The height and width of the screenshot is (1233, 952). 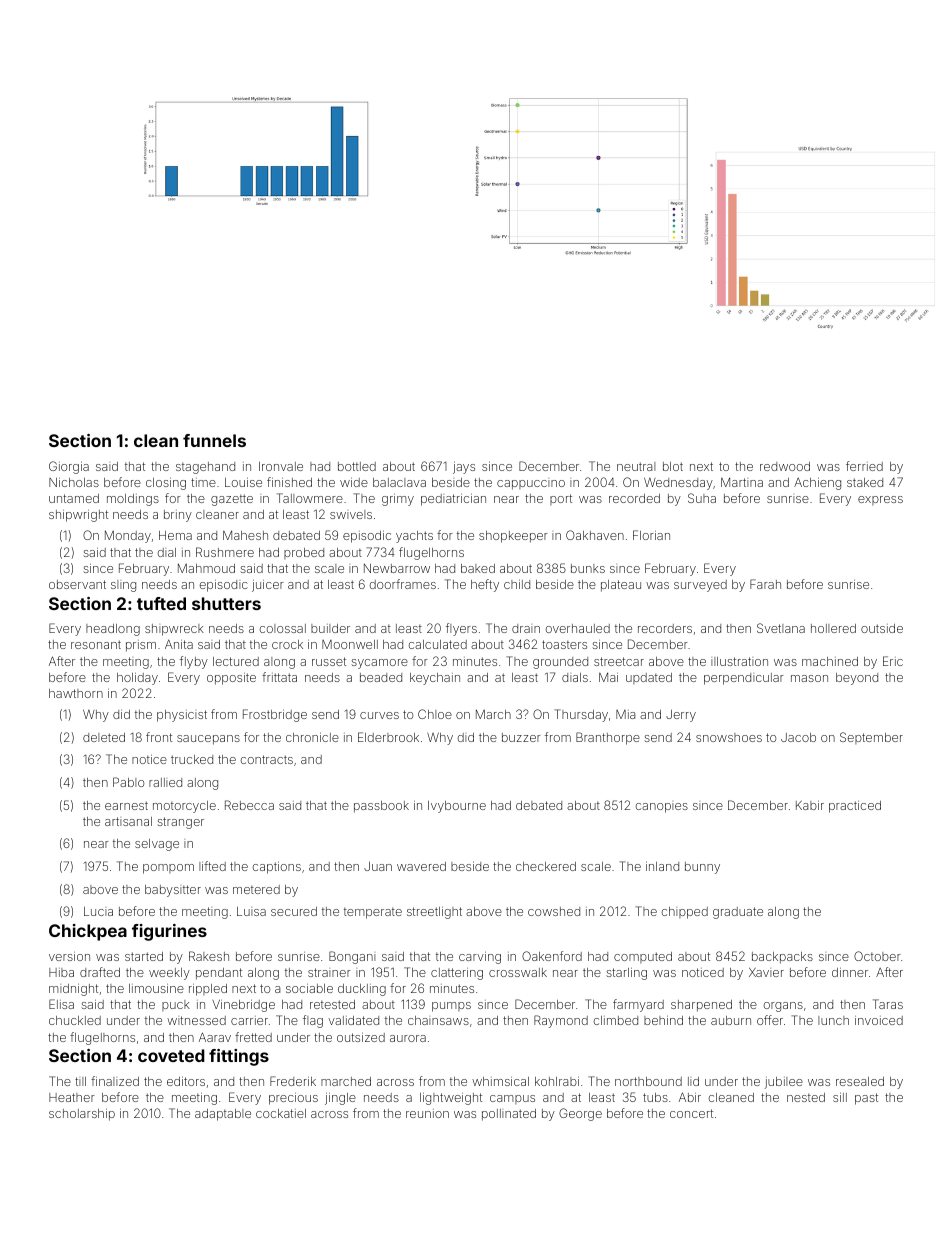 I want to click on neutral, so click(x=636, y=466).
